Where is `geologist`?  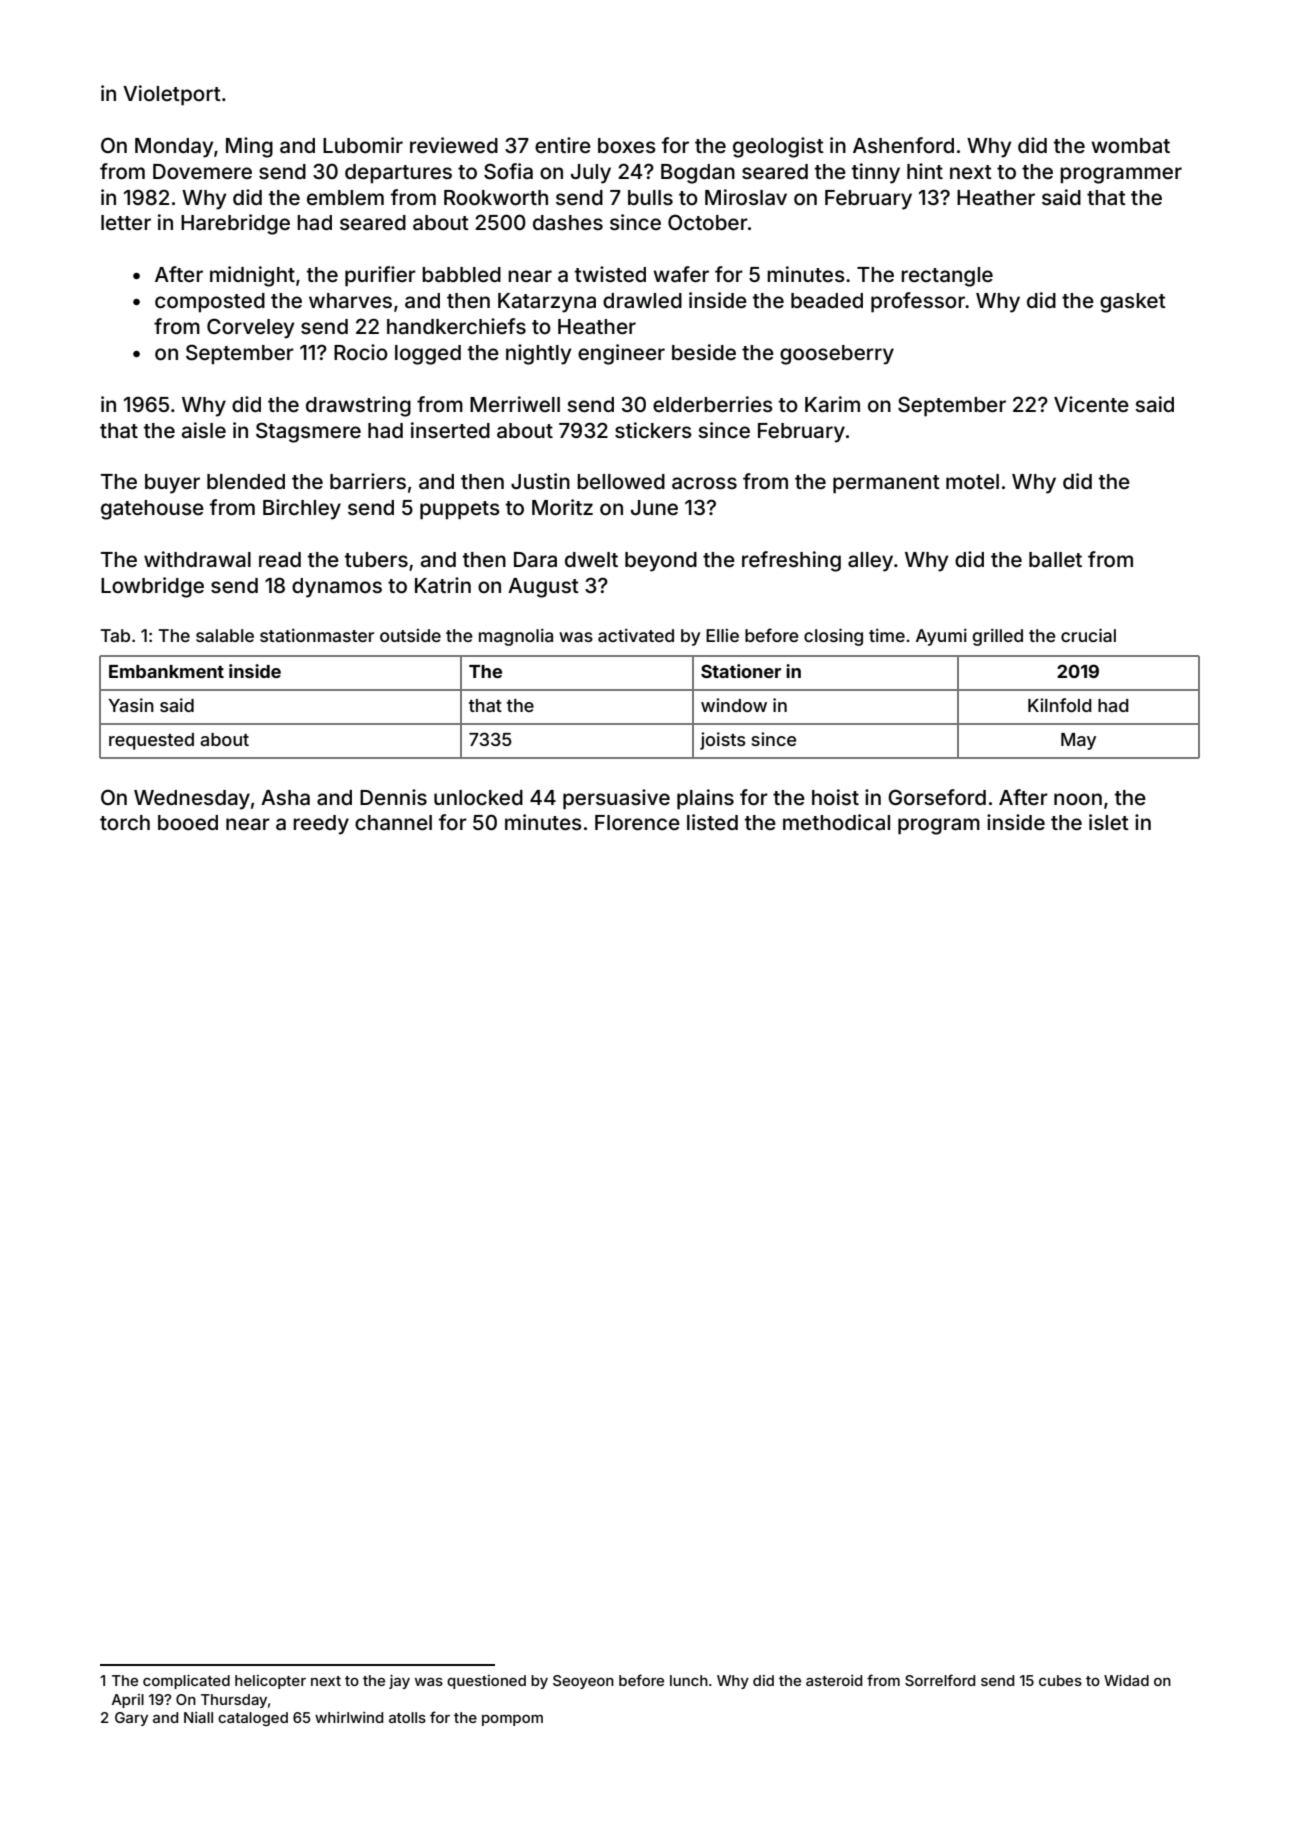
geologist is located at coordinates (778, 147).
